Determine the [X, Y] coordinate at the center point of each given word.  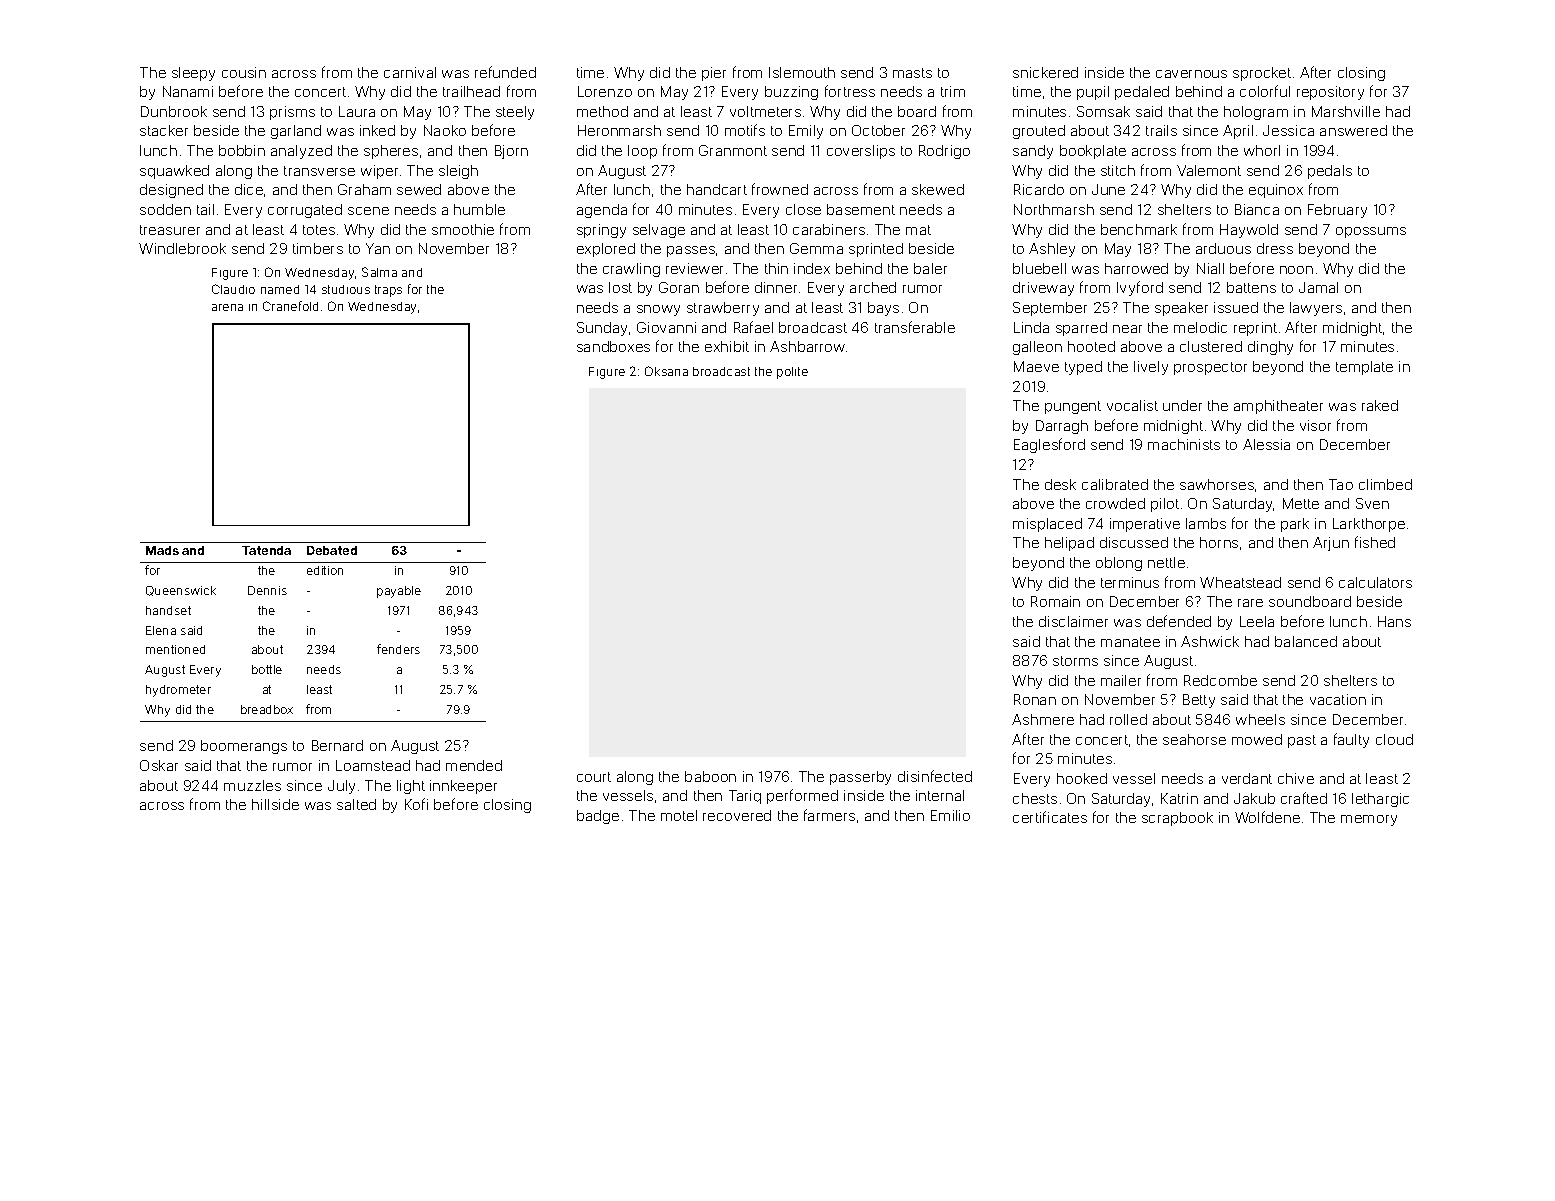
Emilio [950, 815]
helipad [1069, 544]
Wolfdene [1267, 817]
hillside [275, 804]
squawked [174, 172]
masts [912, 73]
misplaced [1047, 525]
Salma [379, 272]
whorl [1262, 150]
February [1337, 211]
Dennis [267, 590]
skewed [938, 189]
